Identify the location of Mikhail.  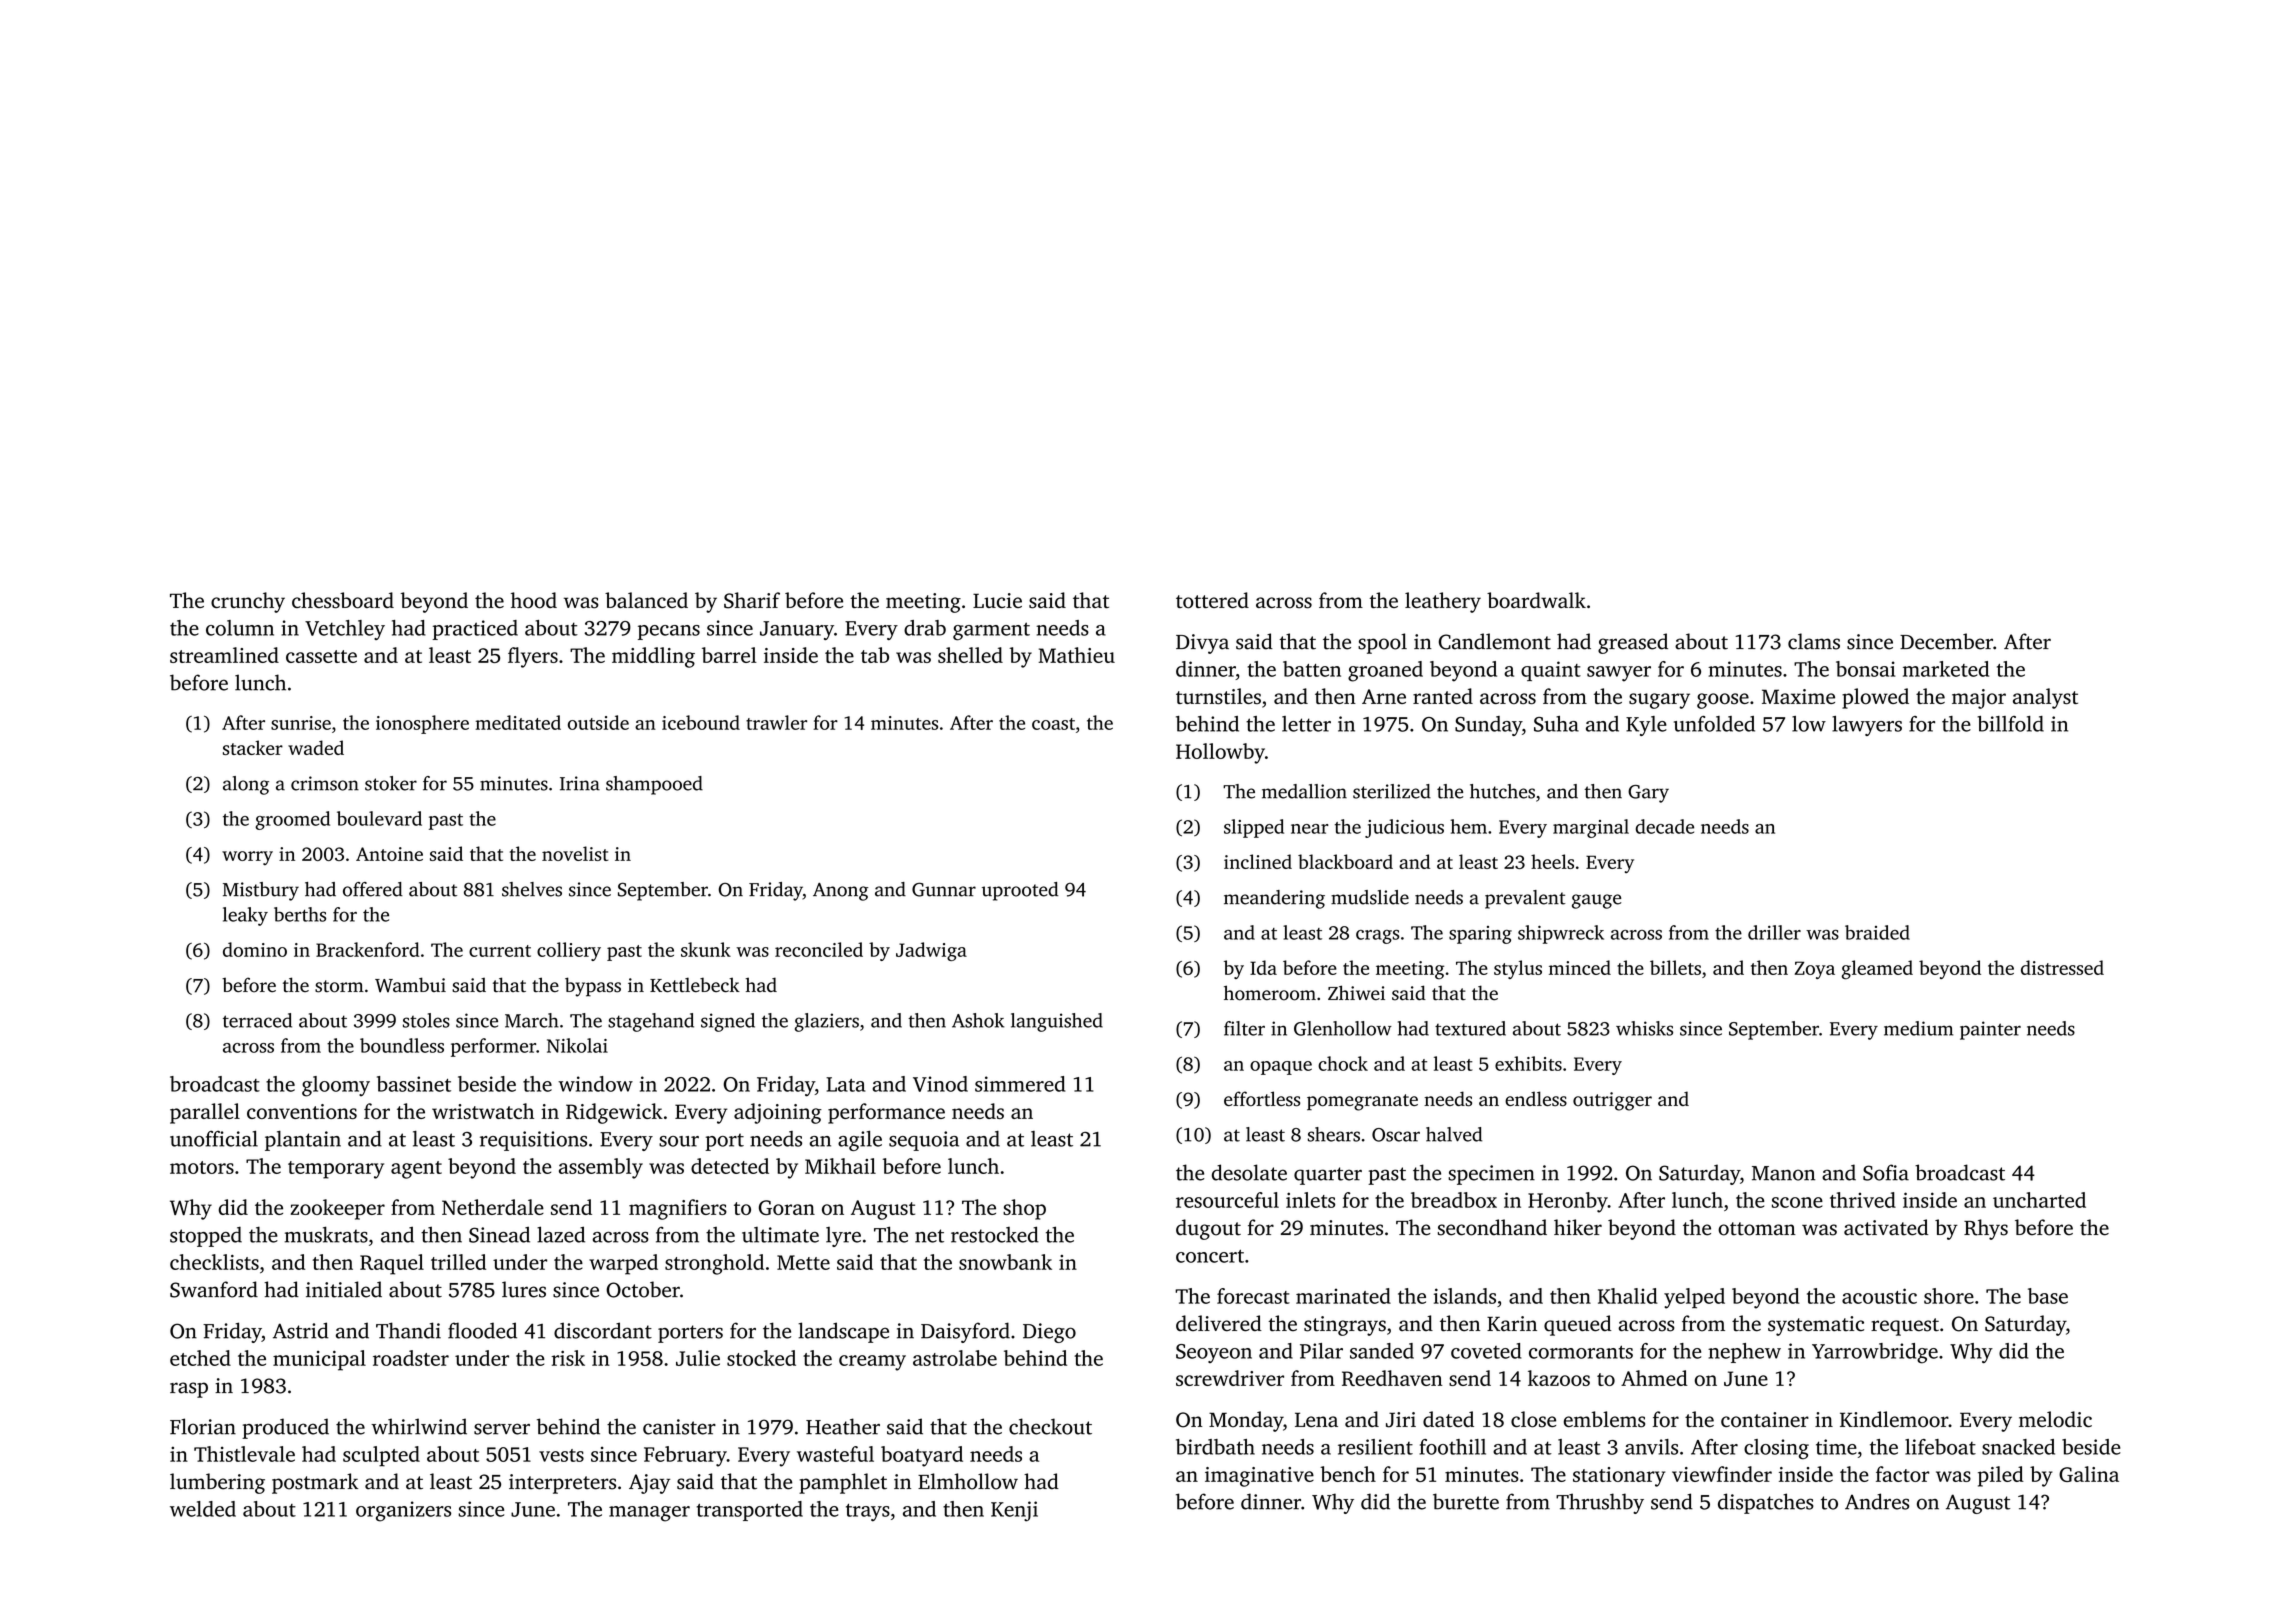
(840, 1166).
